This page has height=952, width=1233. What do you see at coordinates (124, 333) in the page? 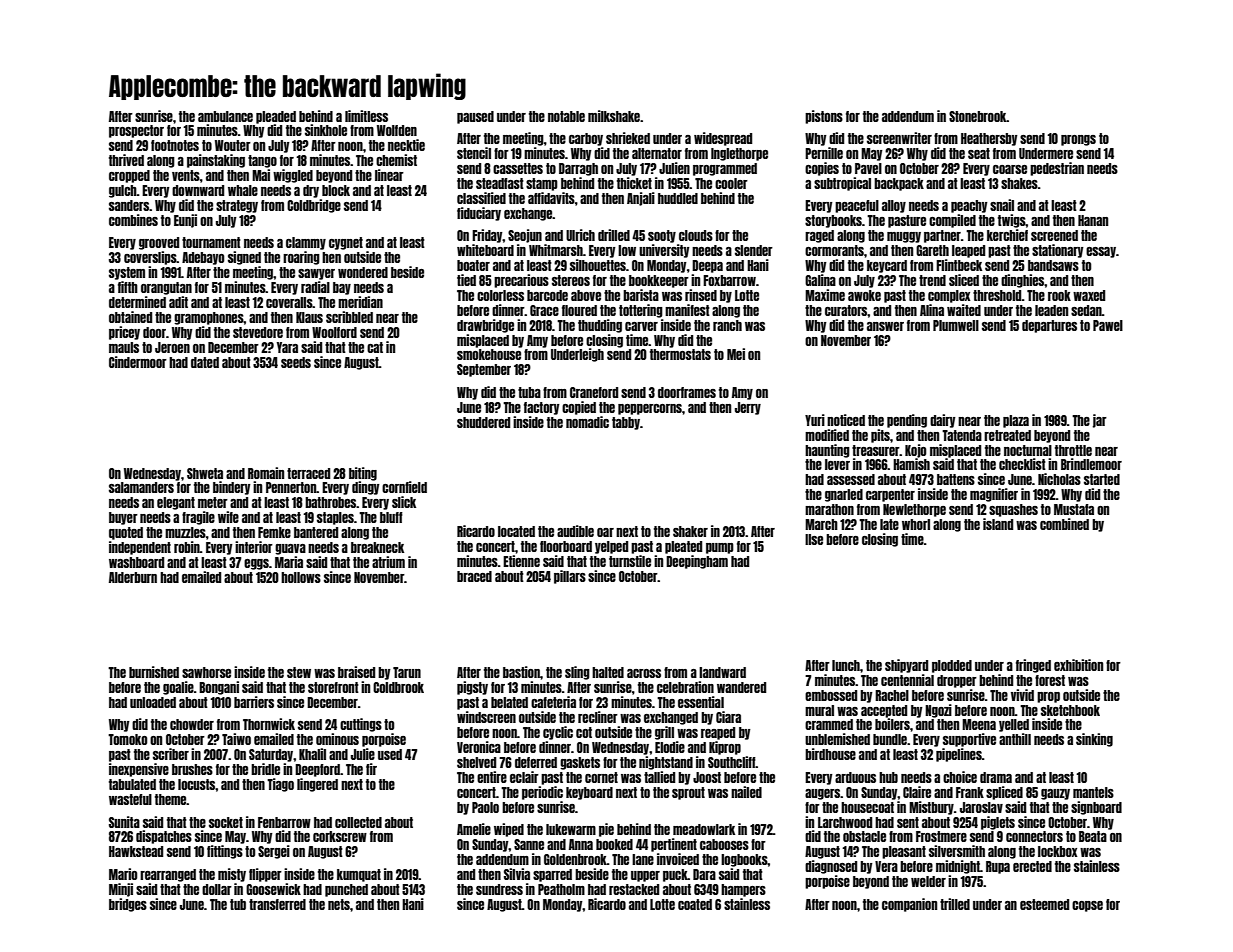
I see `pricey` at bounding box center [124, 333].
